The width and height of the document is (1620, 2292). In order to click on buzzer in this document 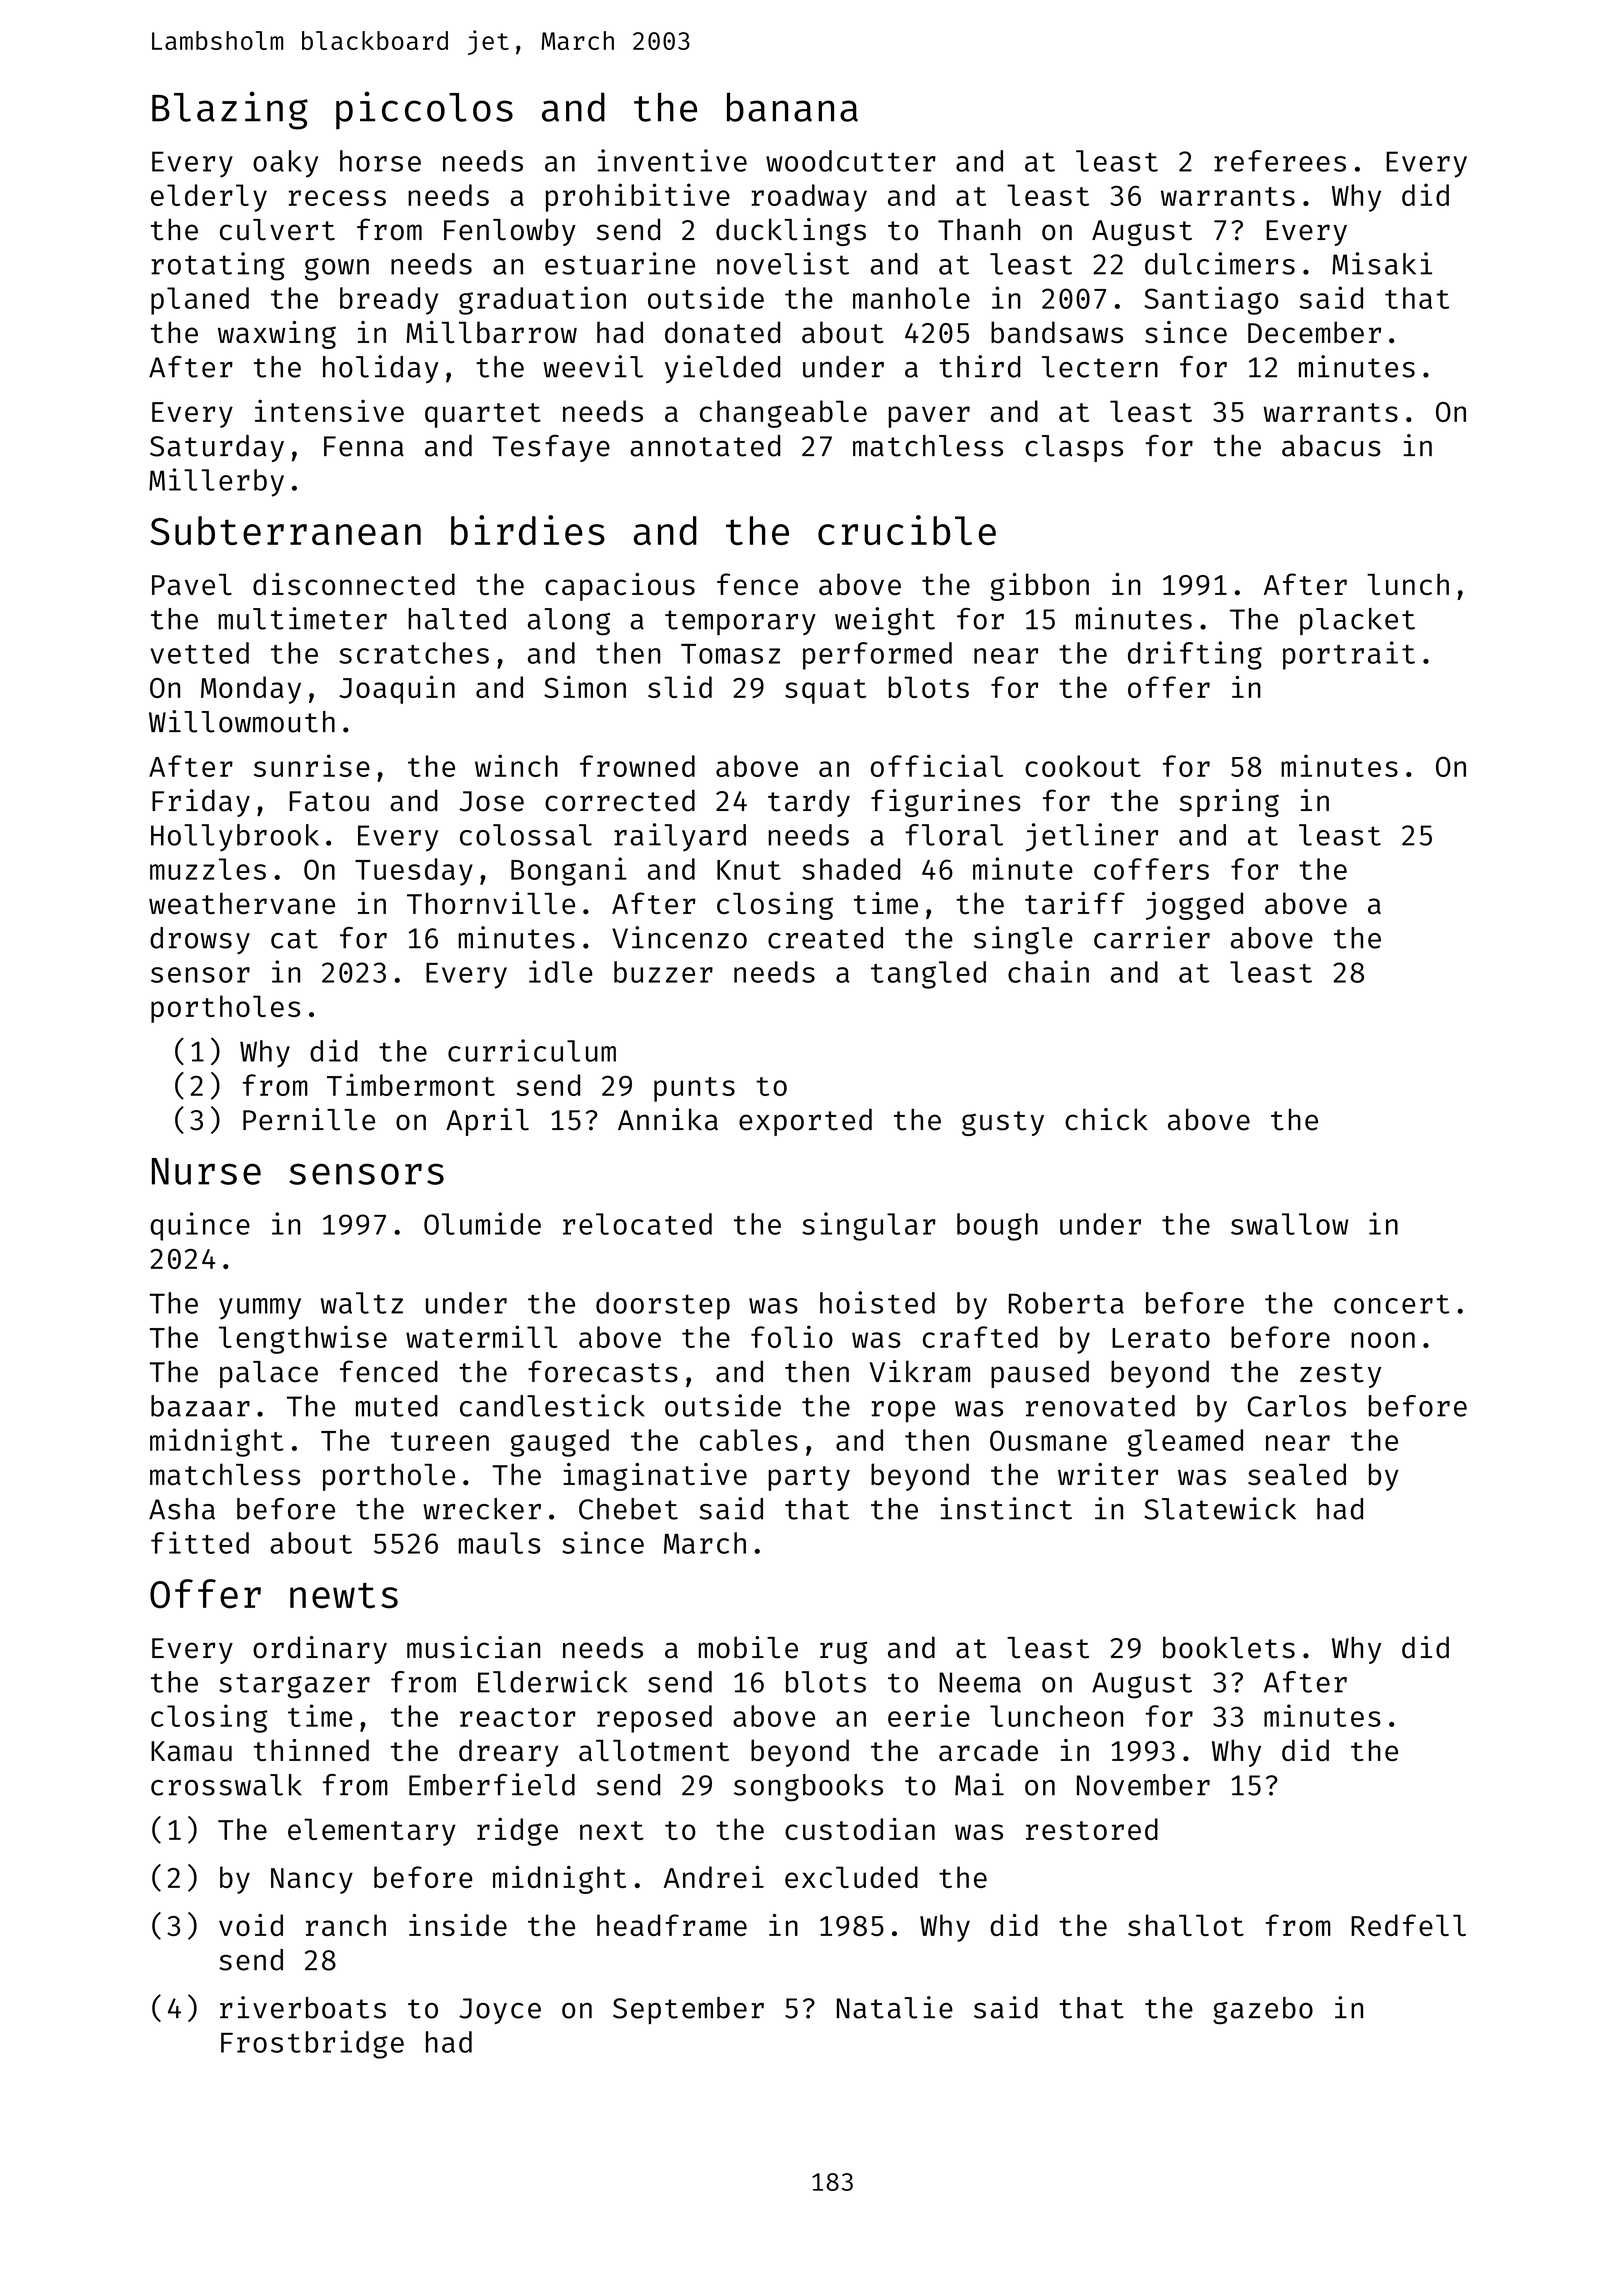, I will do `click(663, 972)`.
